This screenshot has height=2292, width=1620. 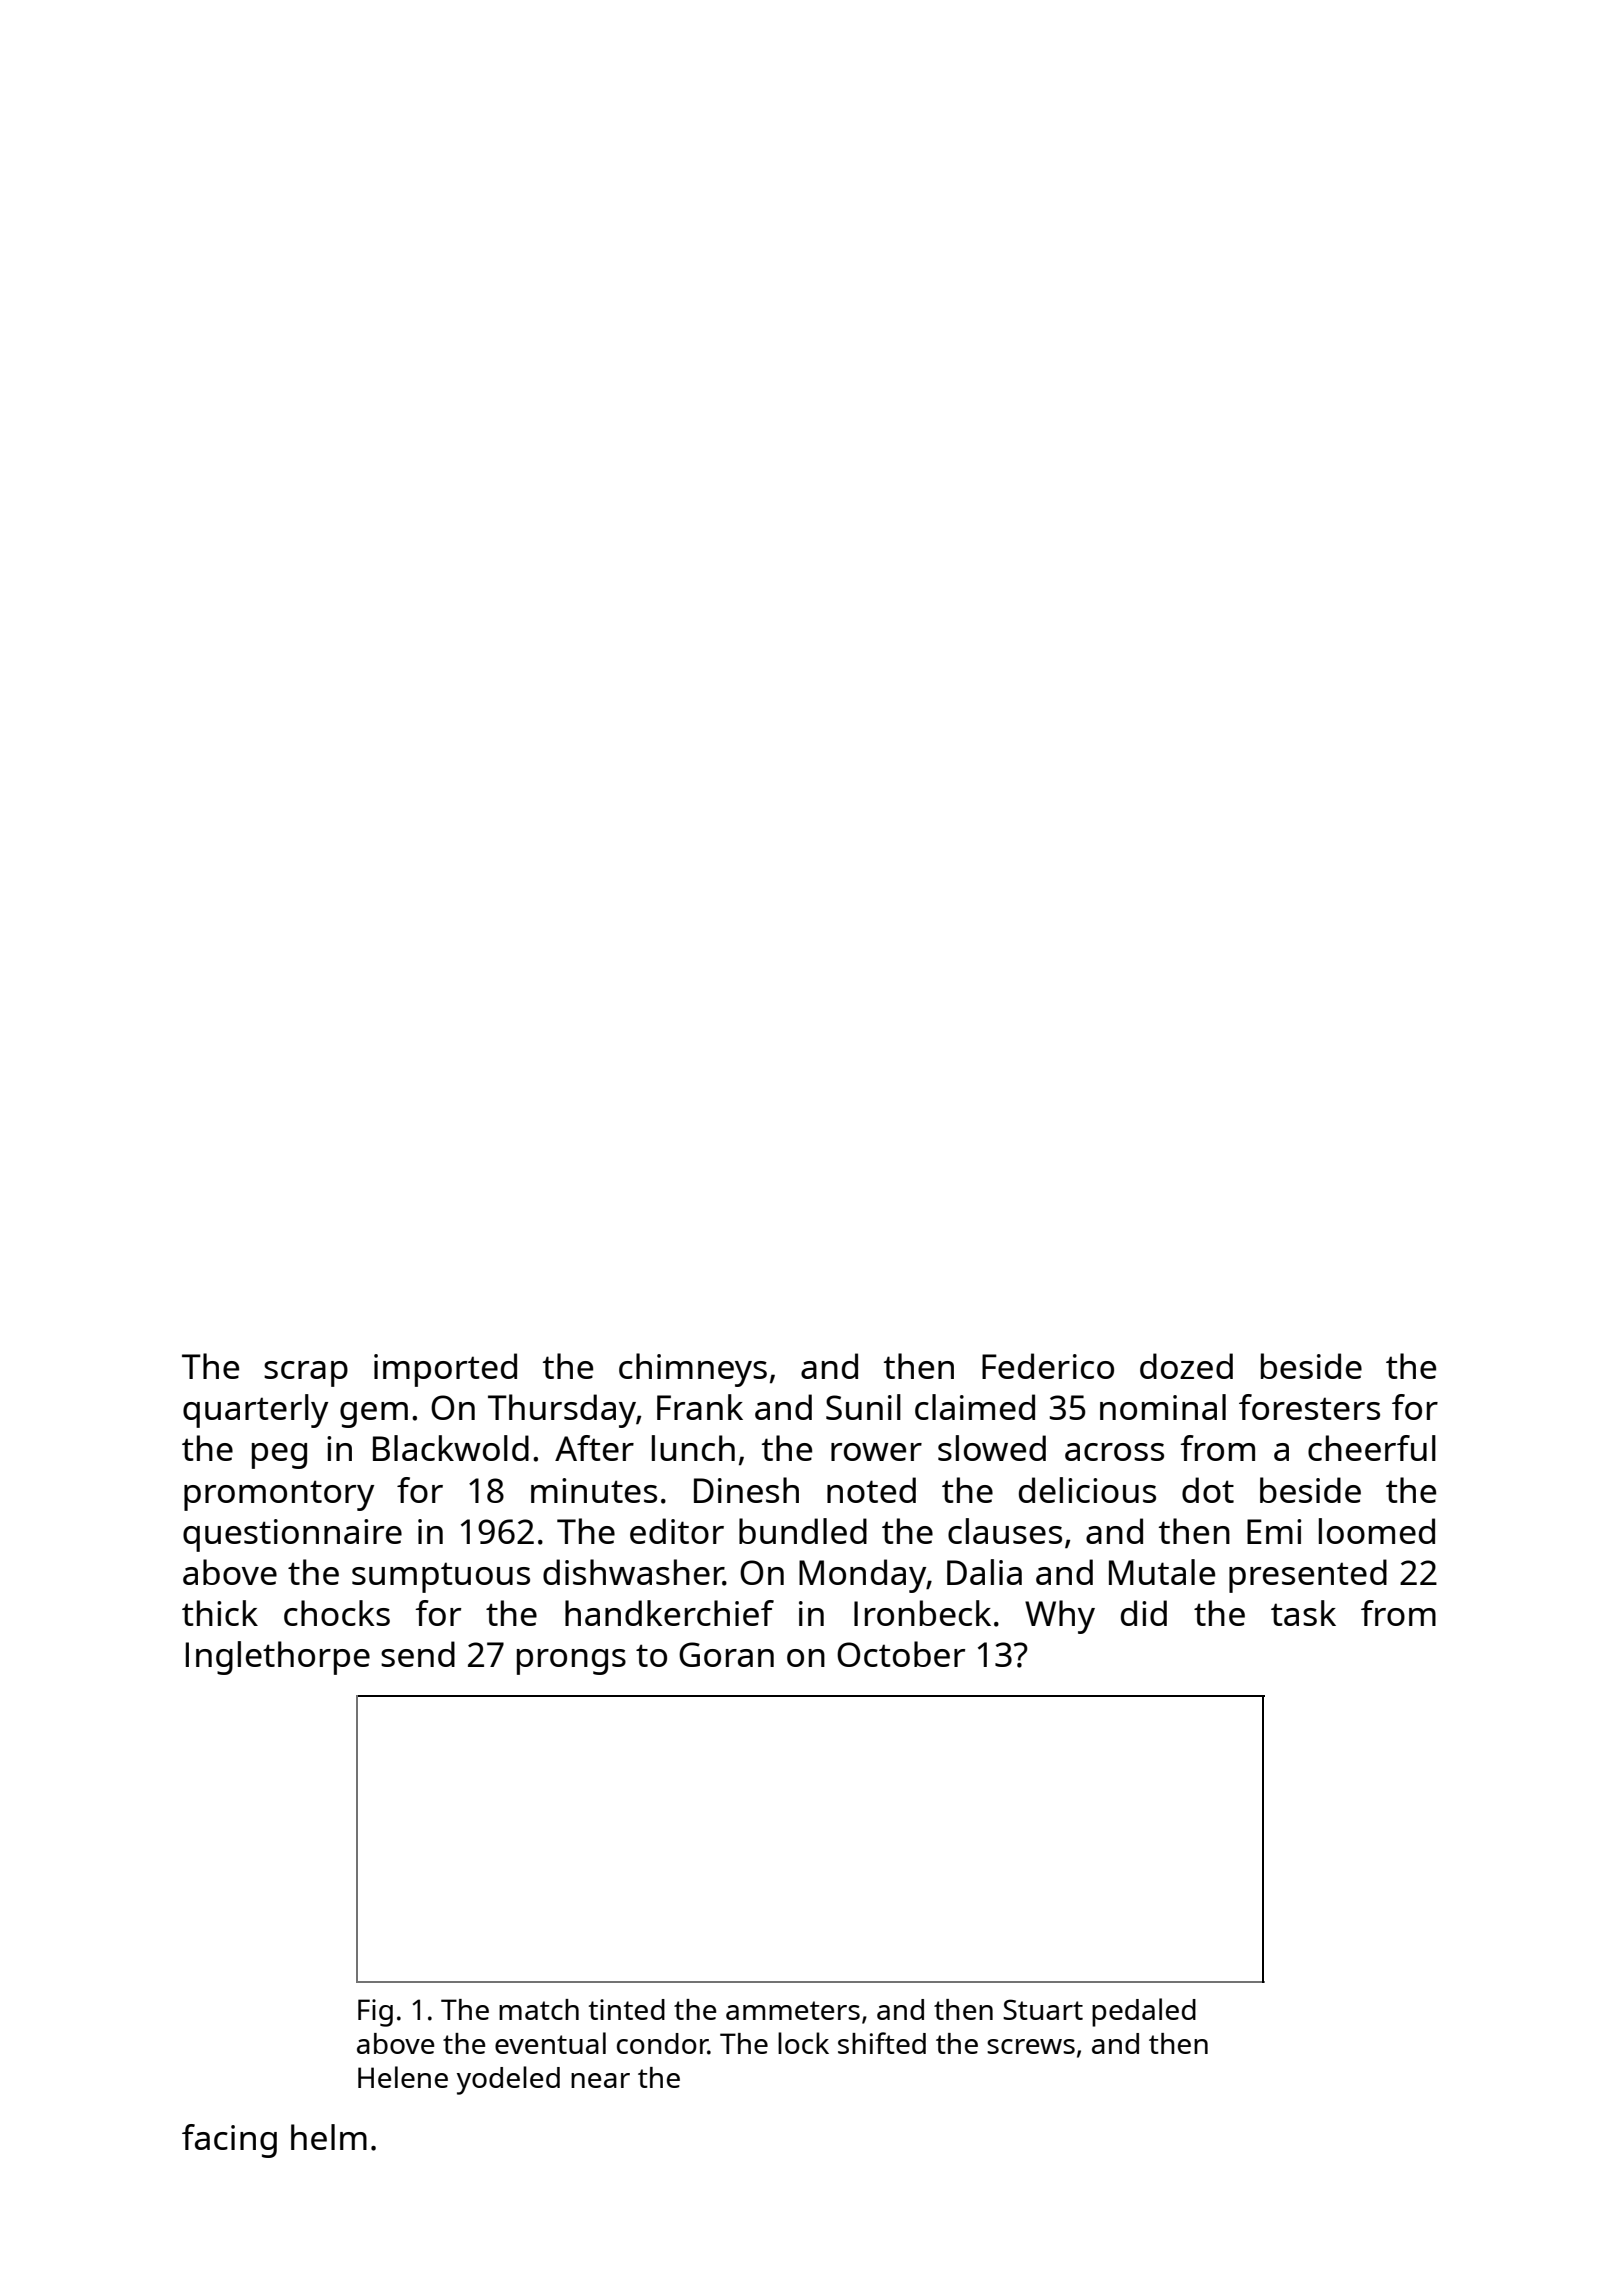 What do you see at coordinates (882, 2043) in the screenshot?
I see `shifted` at bounding box center [882, 2043].
